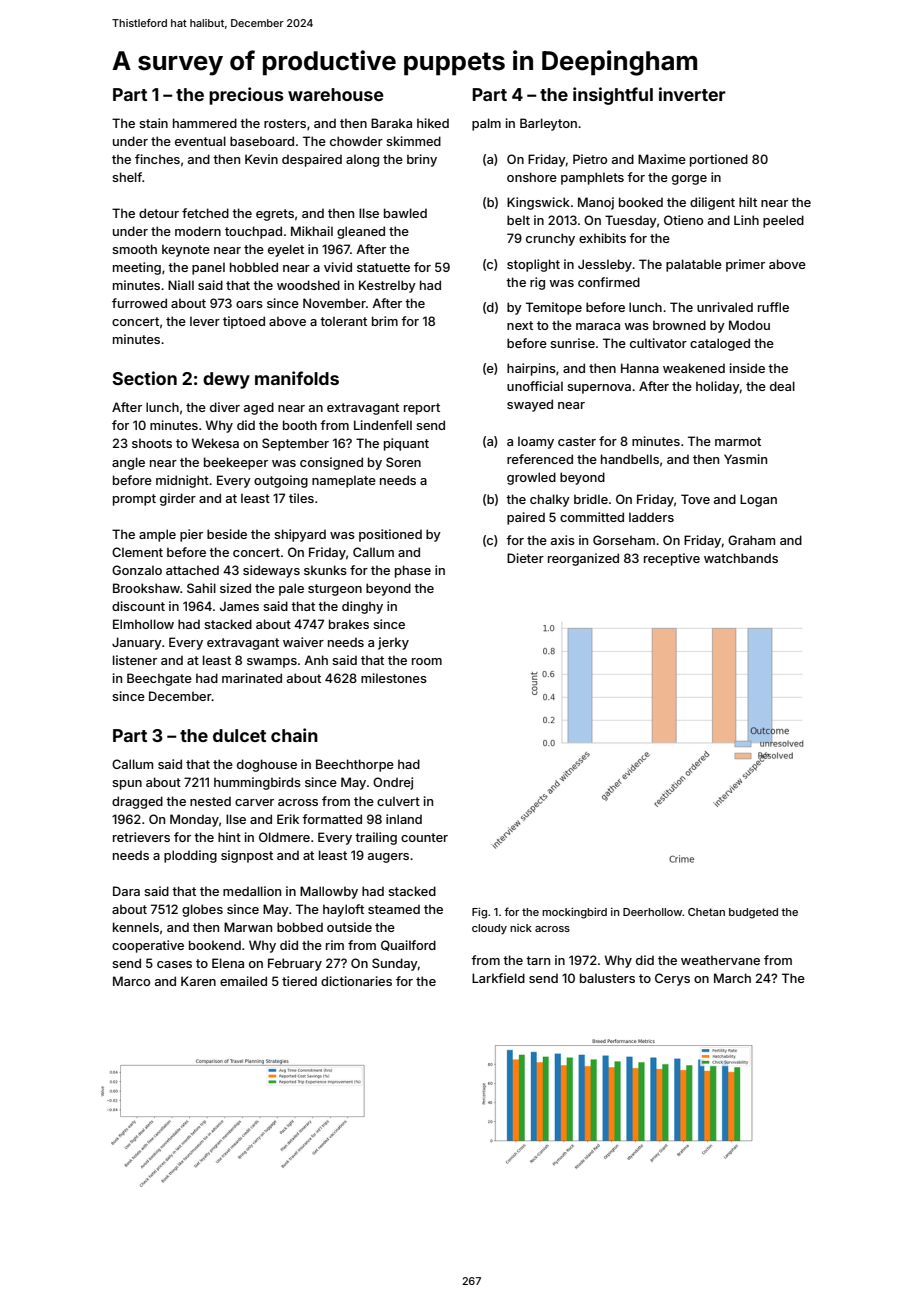 The width and height of the screenshot is (924, 1308). What do you see at coordinates (651, 517) in the screenshot?
I see `ladders` at bounding box center [651, 517].
